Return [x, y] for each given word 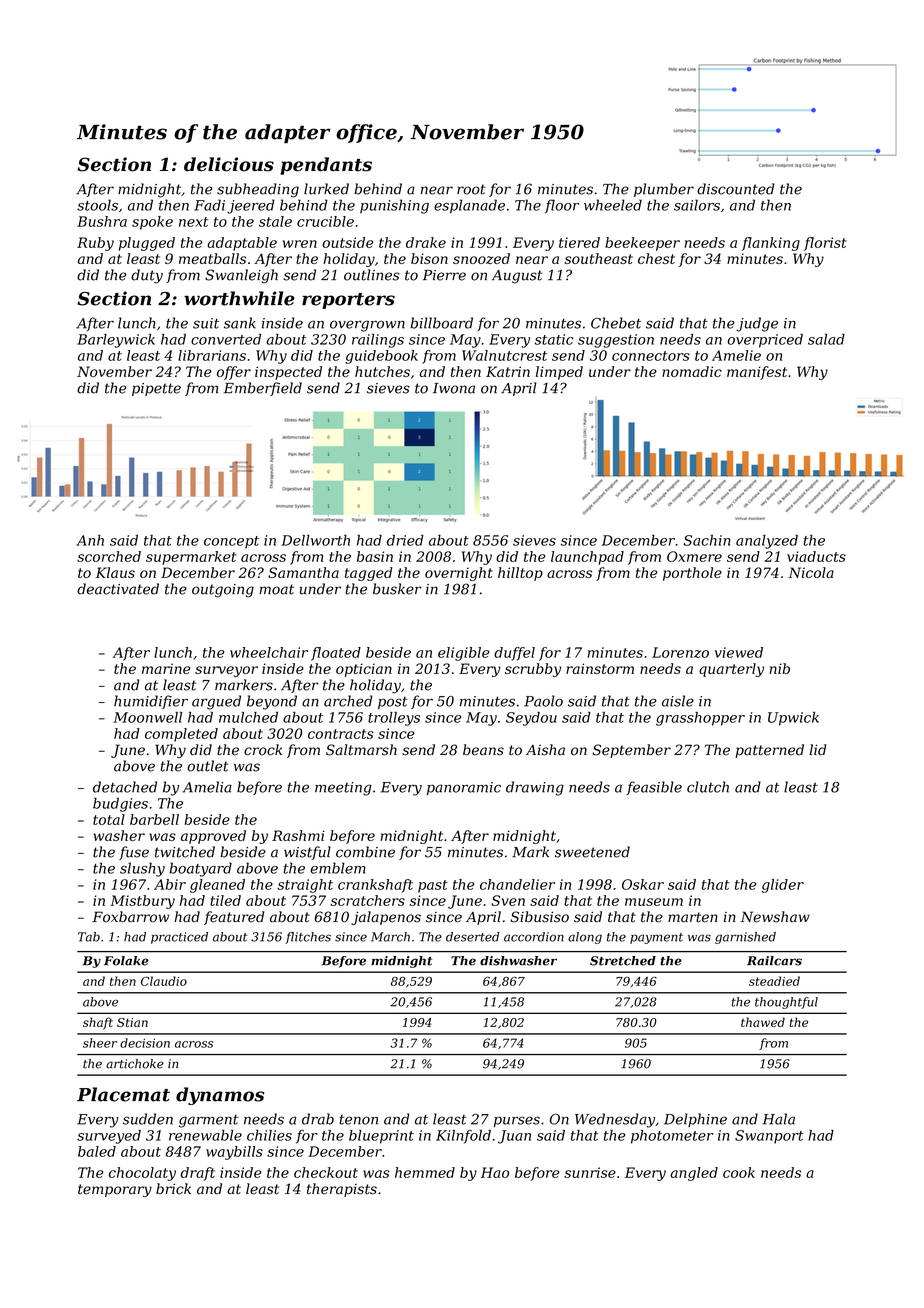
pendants [326, 166]
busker [397, 589]
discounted [736, 189]
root [471, 189]
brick [173, 1189]
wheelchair [269, 652]
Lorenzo [680, 652]
